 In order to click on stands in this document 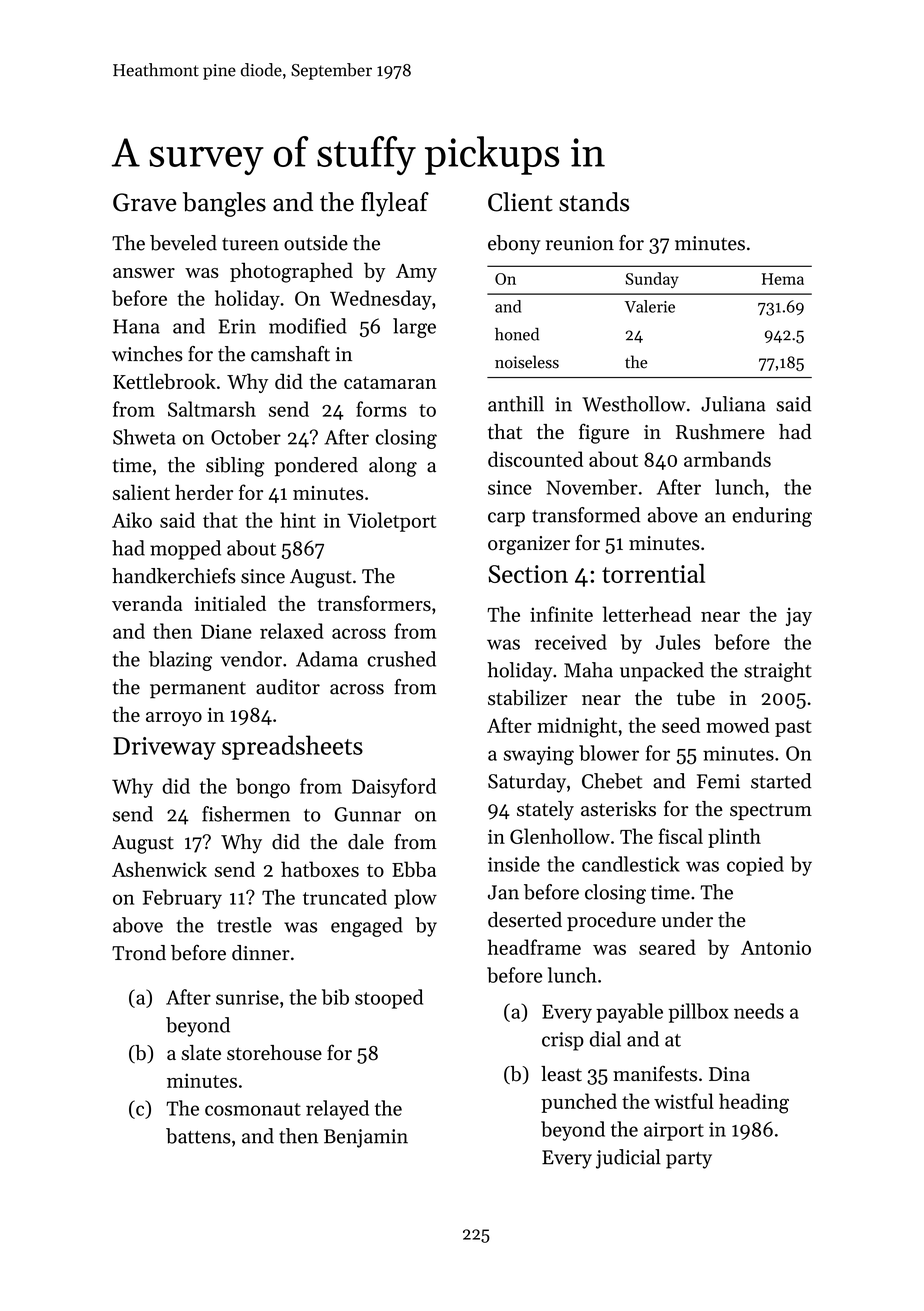, I will do `click(594, 202)`.
